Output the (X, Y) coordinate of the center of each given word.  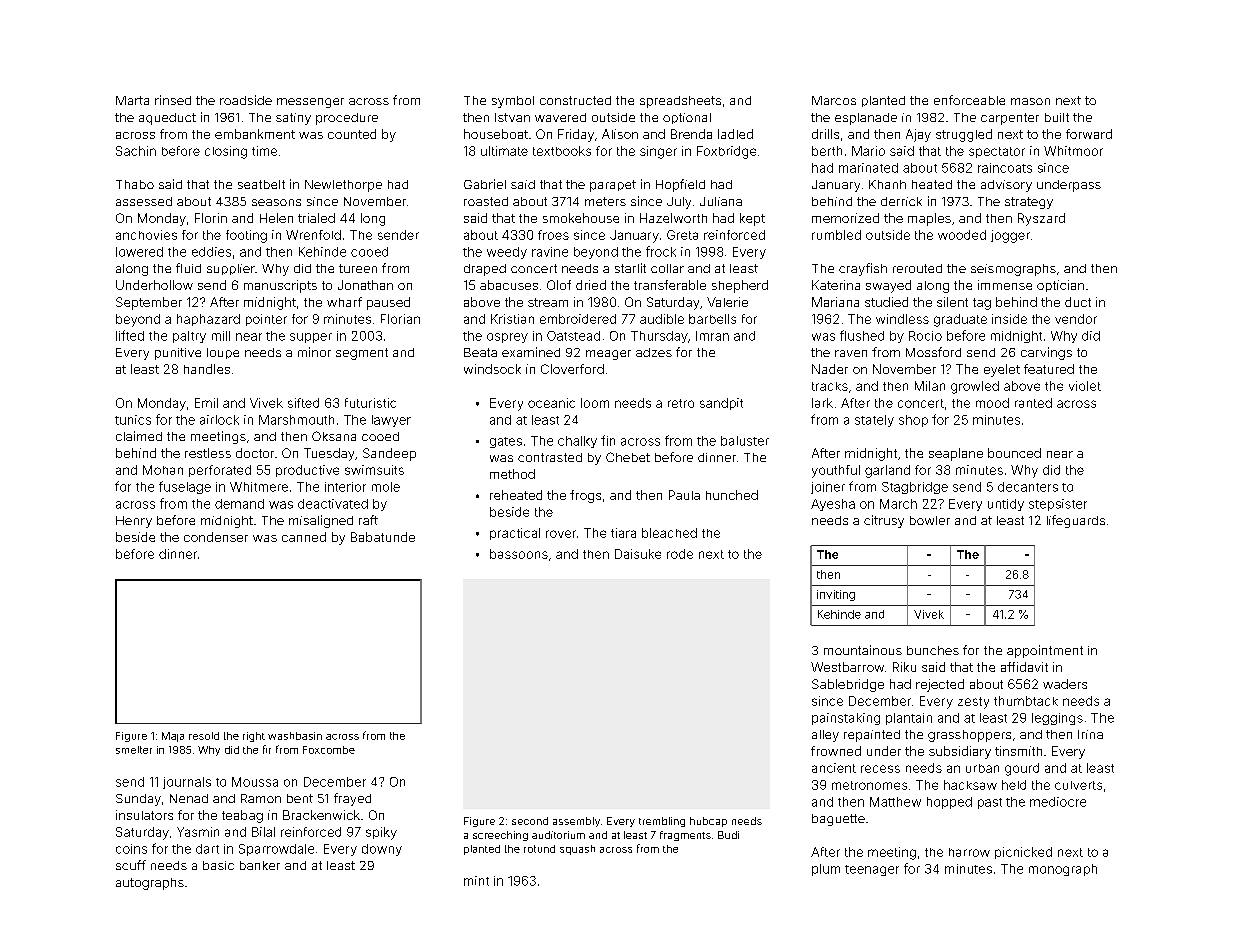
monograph (1063, 870)
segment (362, 354)
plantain (909, 719)
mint (476, 881)
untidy (1006, 505)
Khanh (887, 184)
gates (506, 442)
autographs (150, 884)
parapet (613, 186)
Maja (173, 737)
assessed (144, 201)
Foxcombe (329, 750)
